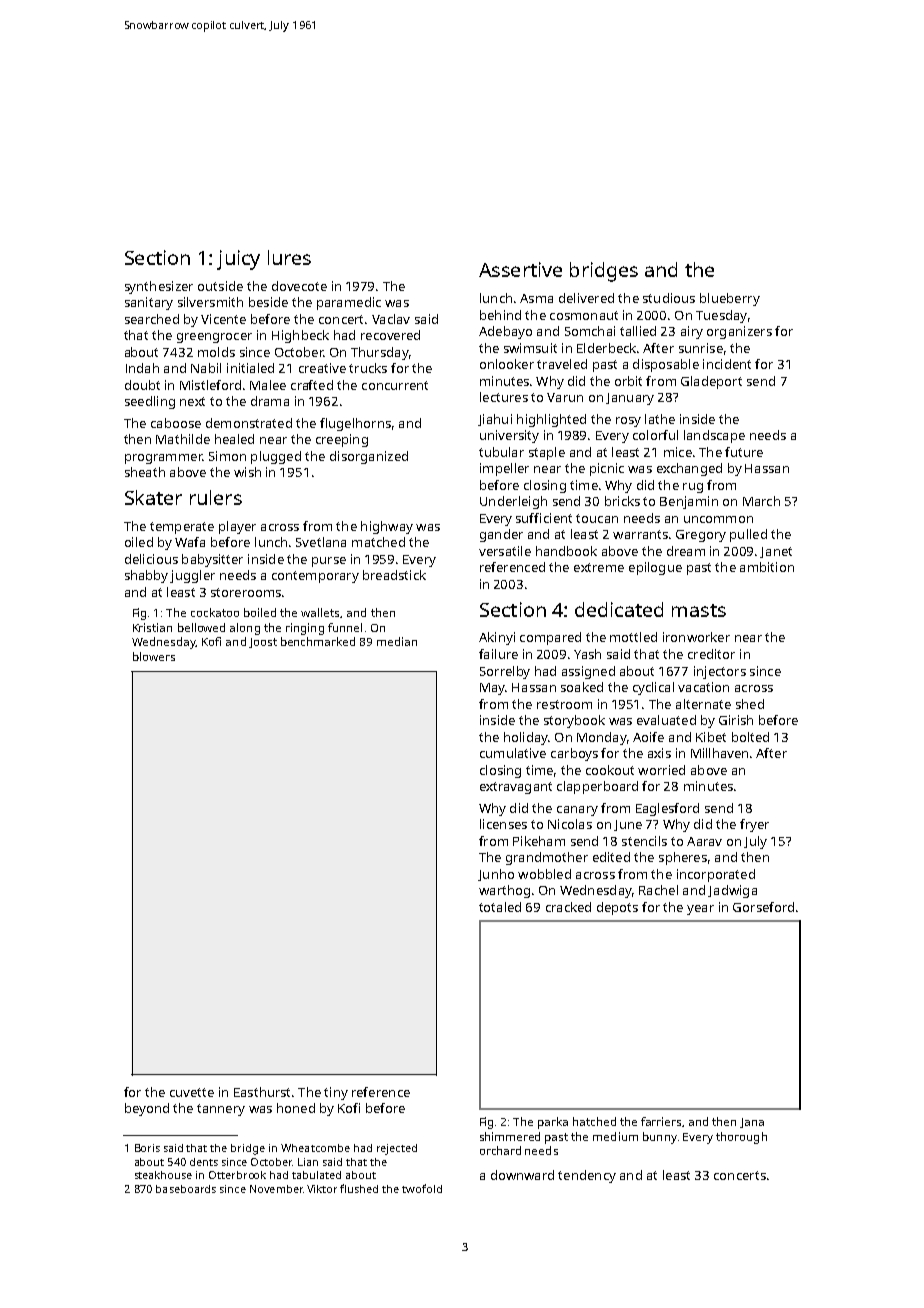  What do you see at coordinates (522, 1175) in the screenshot?
I see `downward` at bounding box center [522, 1175].
